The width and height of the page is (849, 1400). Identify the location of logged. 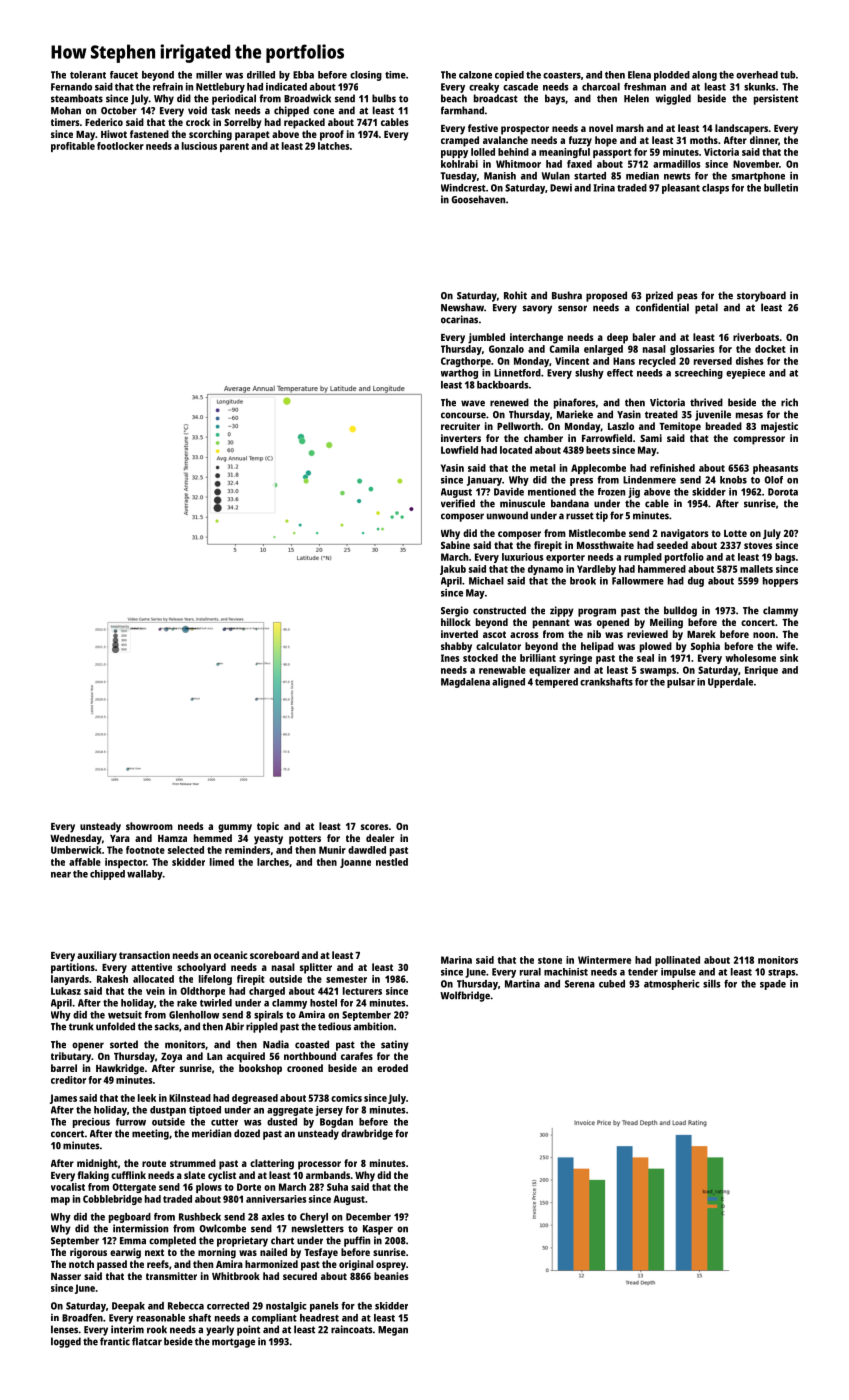
(66, 1342).
